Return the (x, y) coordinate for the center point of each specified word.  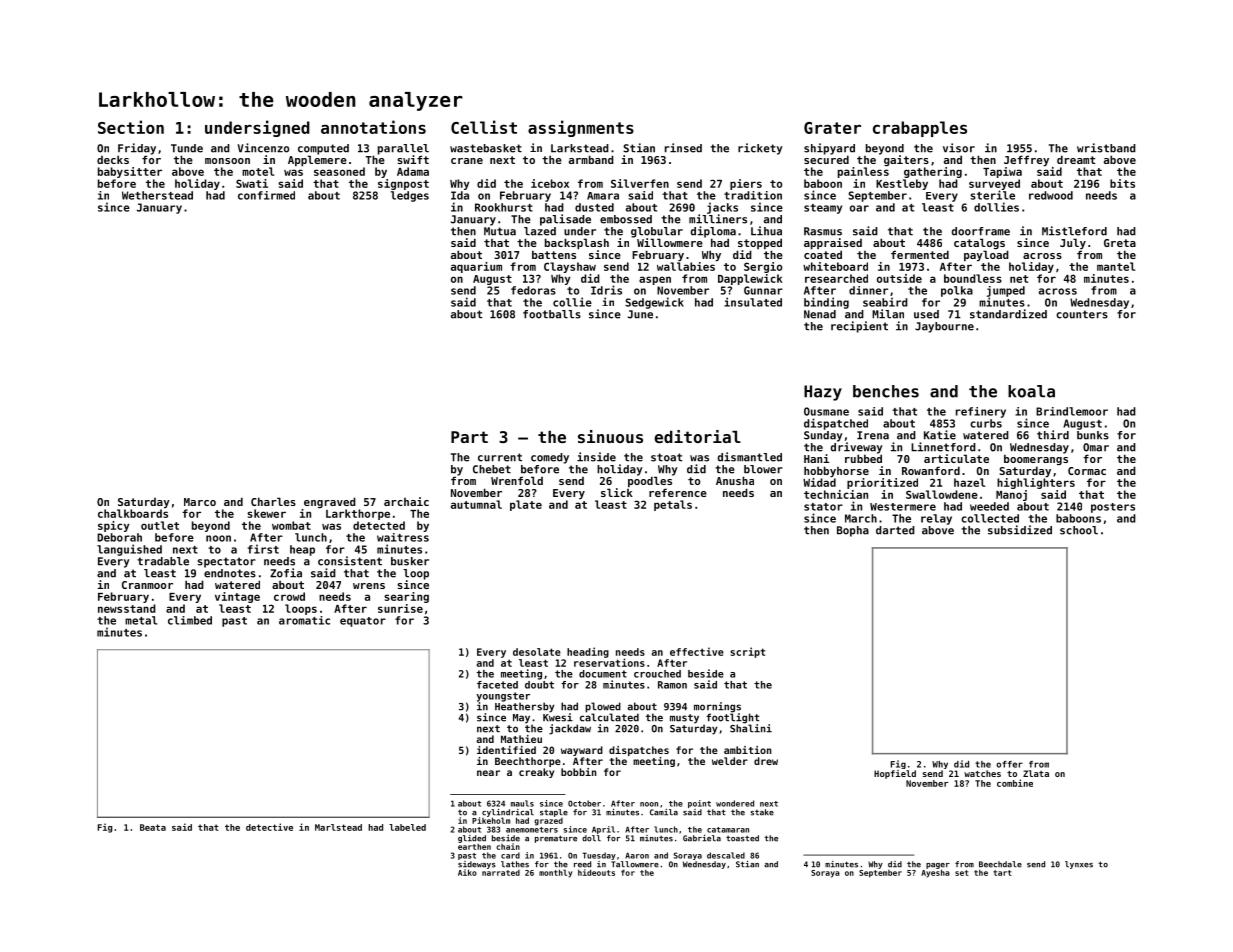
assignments (581, 128)
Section (131, 127)
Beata (153, 827)
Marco (200, 502)
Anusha (735, 480)
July (1073, 243)
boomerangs (1036, 459)
